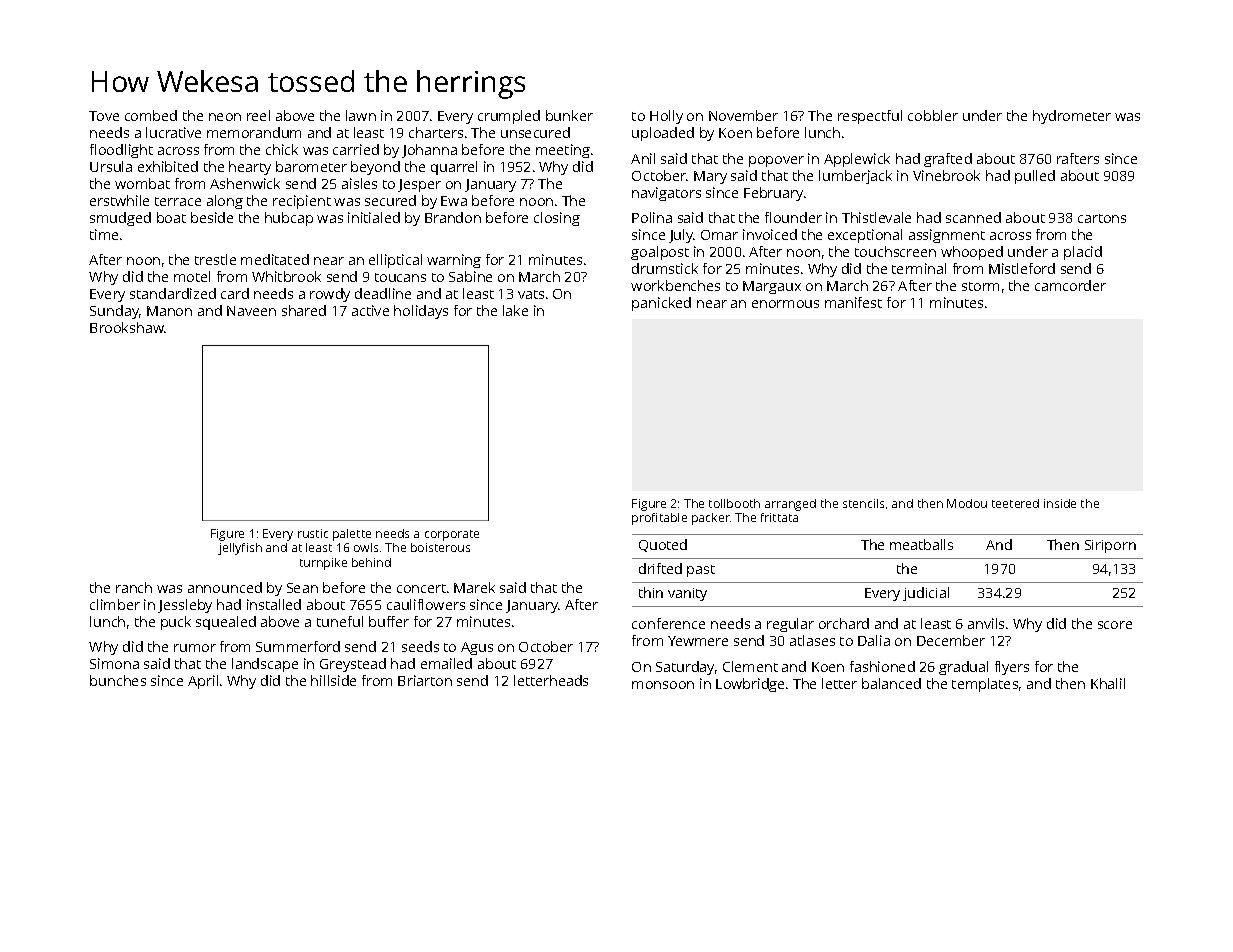  I want to click on respectful, so click(870, 117).
